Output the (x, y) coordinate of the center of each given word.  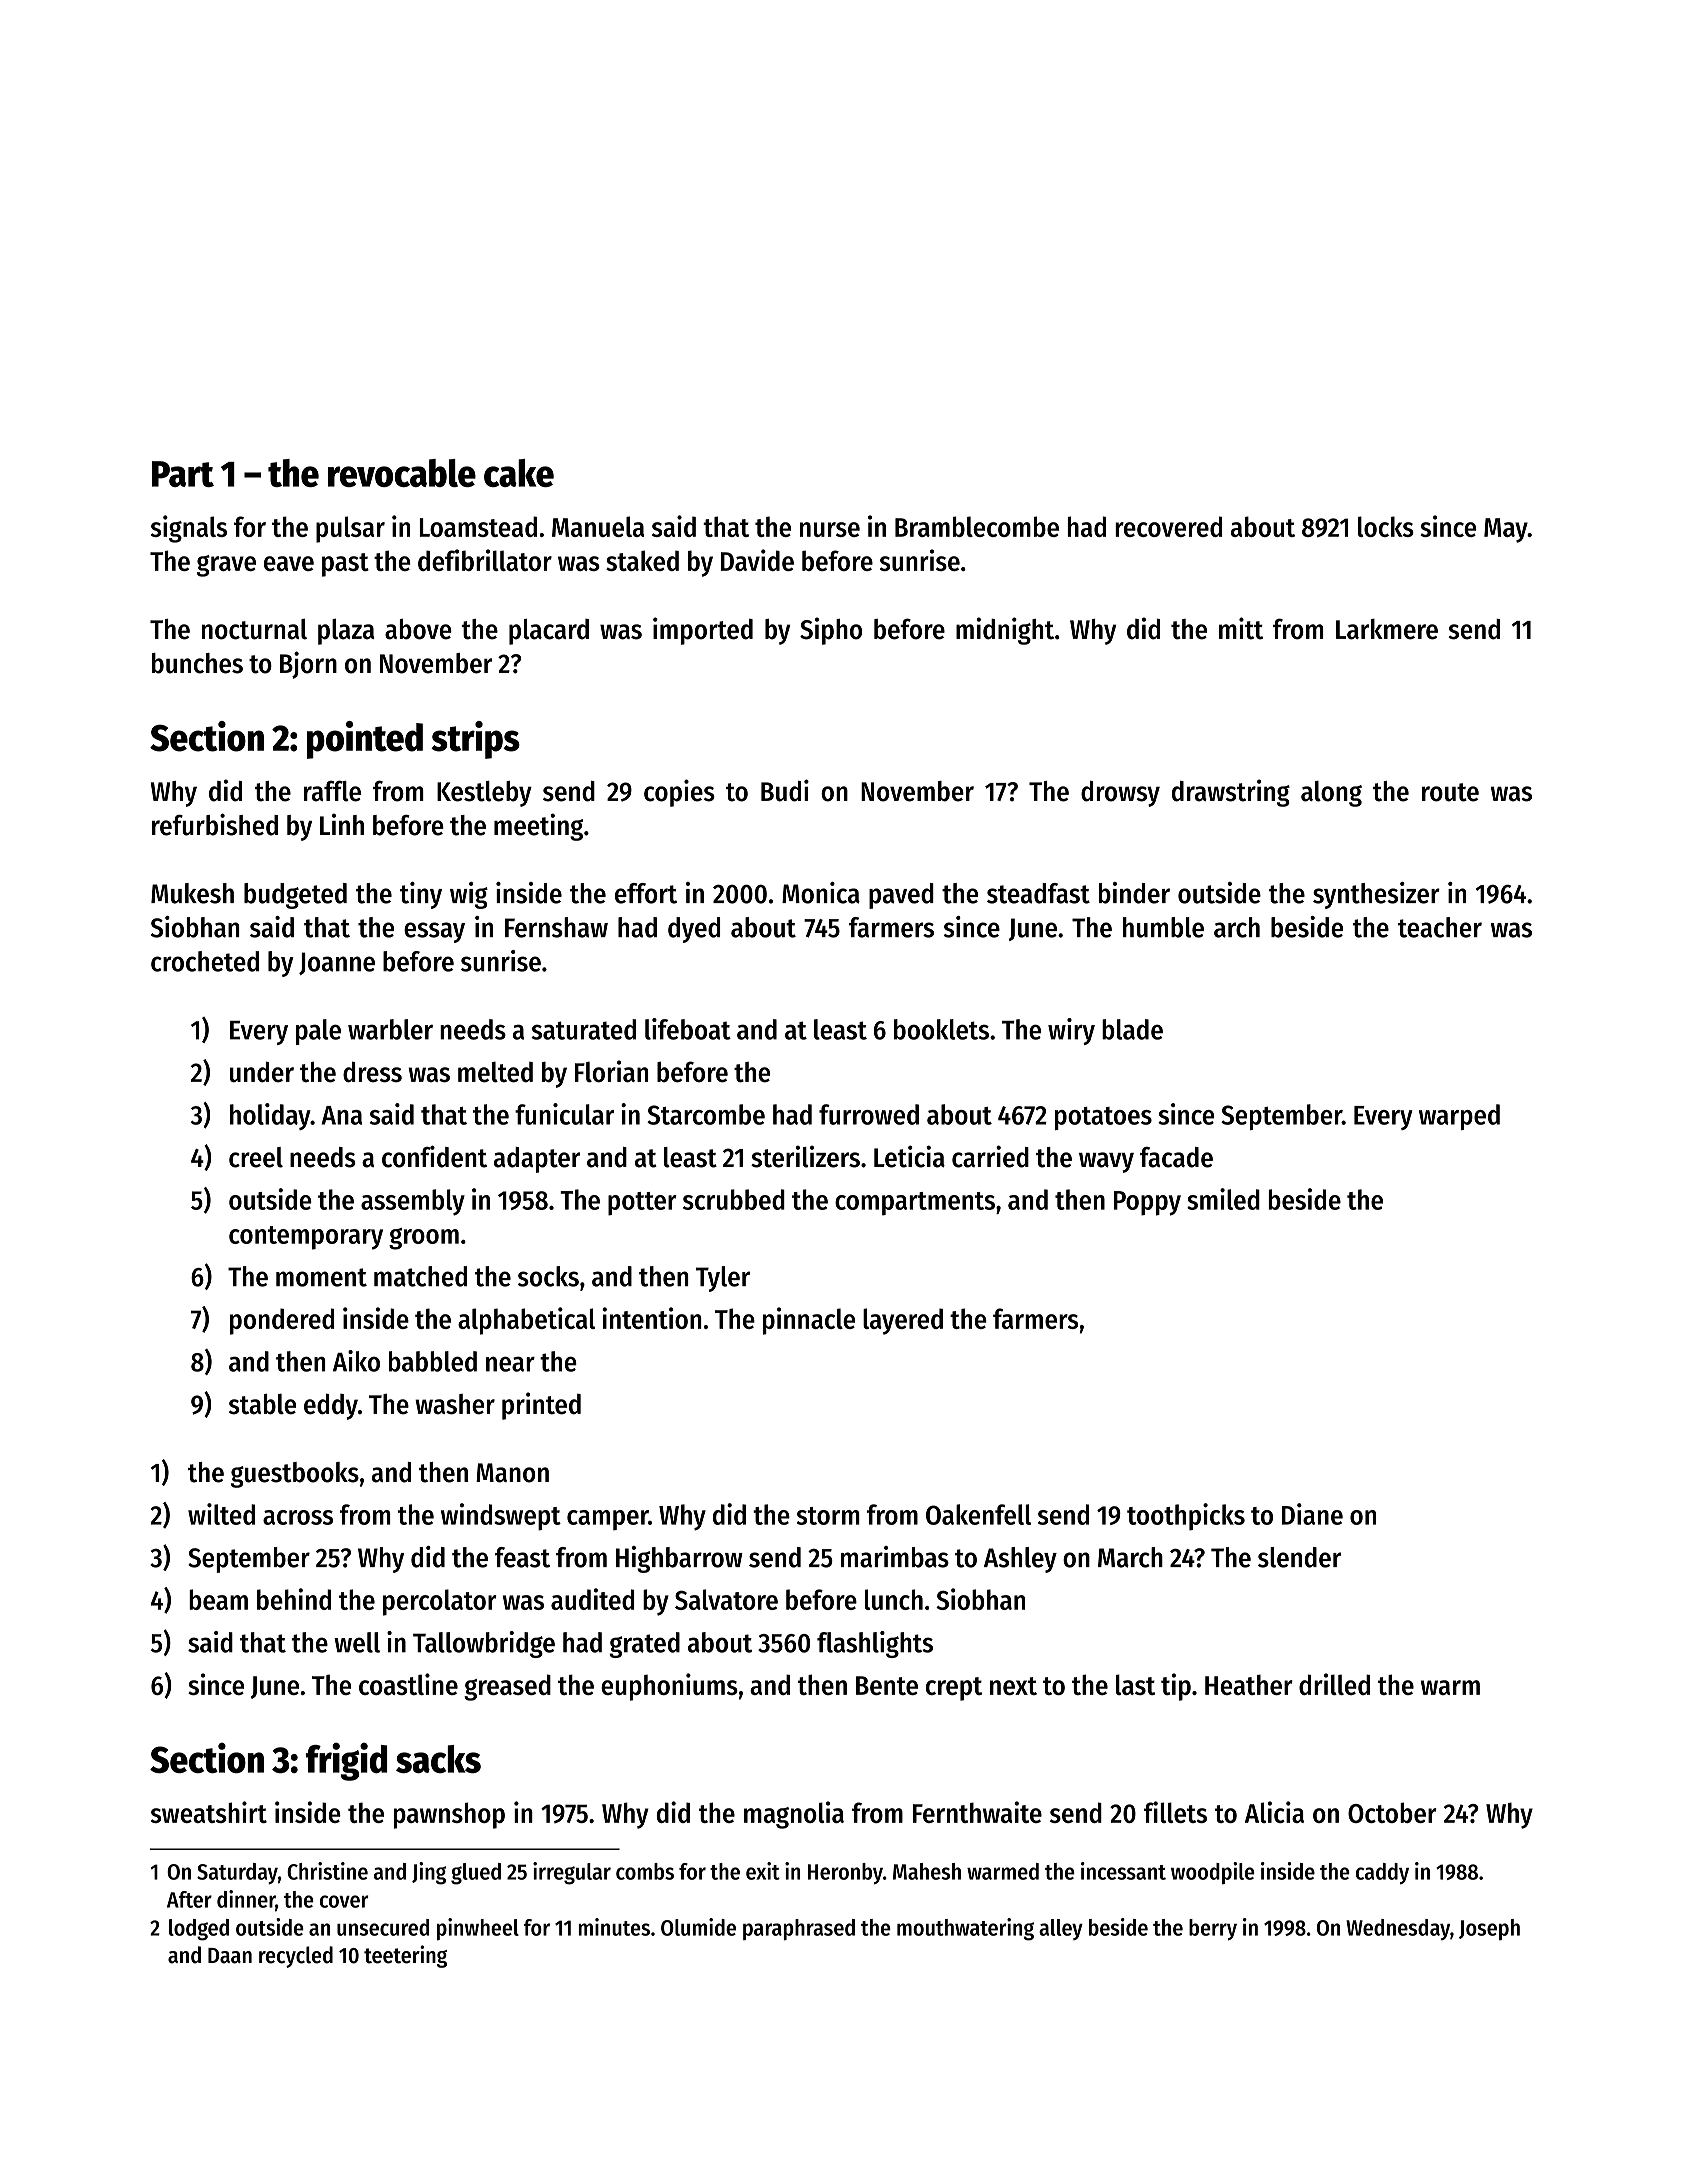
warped (1459, 1117)
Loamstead (478, 526)
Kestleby (484, 794)
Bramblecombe (977, 526)
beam (218, 1599)
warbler (390, 1029)
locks (1386, 526)
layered (903, 1321)
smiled (1223, 1199)
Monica (821, 893)
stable (262, 1404)
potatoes (1103, 1118)
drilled (1334, 1684)
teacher (1440, 927)
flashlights (875, 1644)
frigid (346, 1762)
